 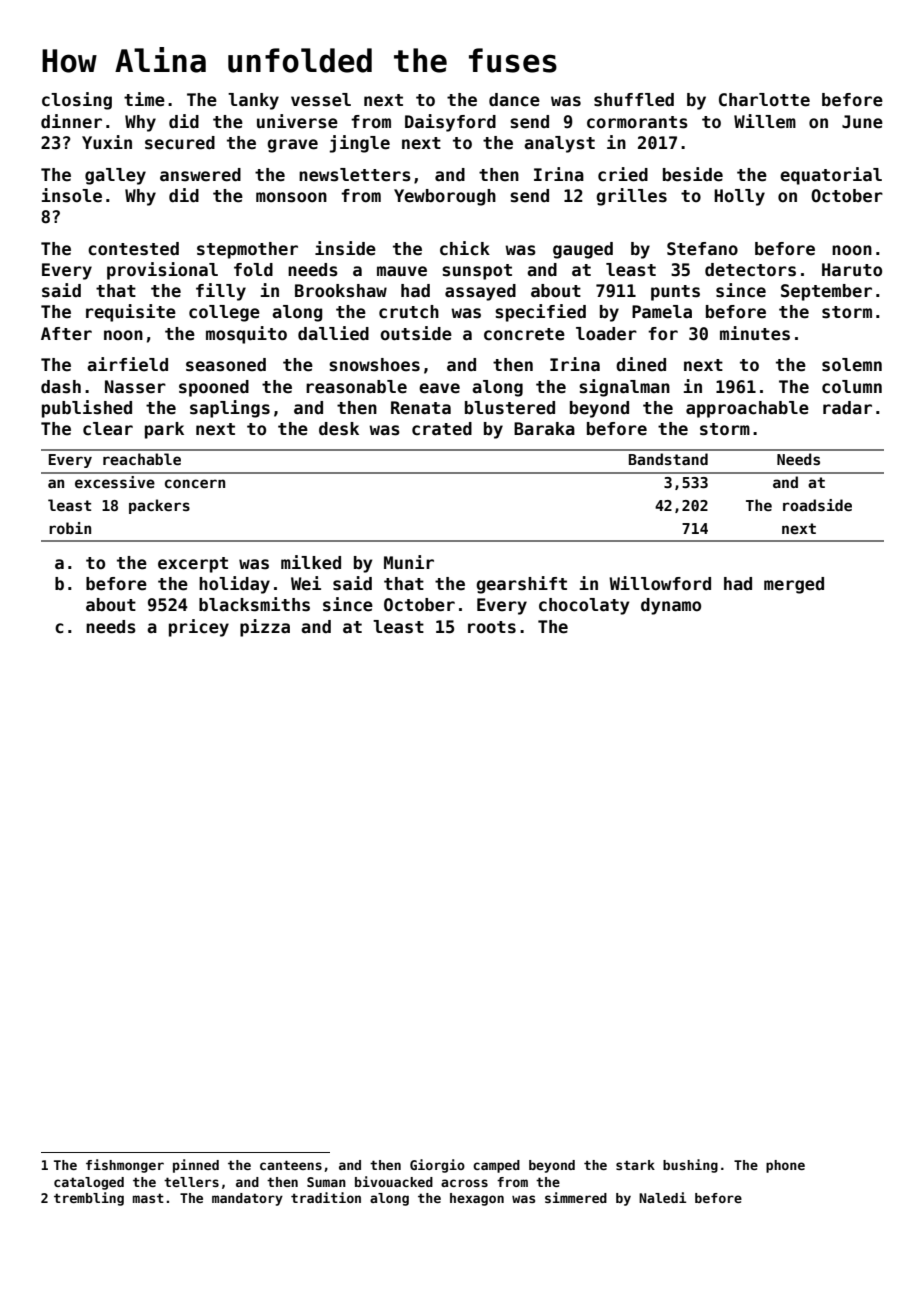 I want to click on camped, so click(x=496, y=1166).
